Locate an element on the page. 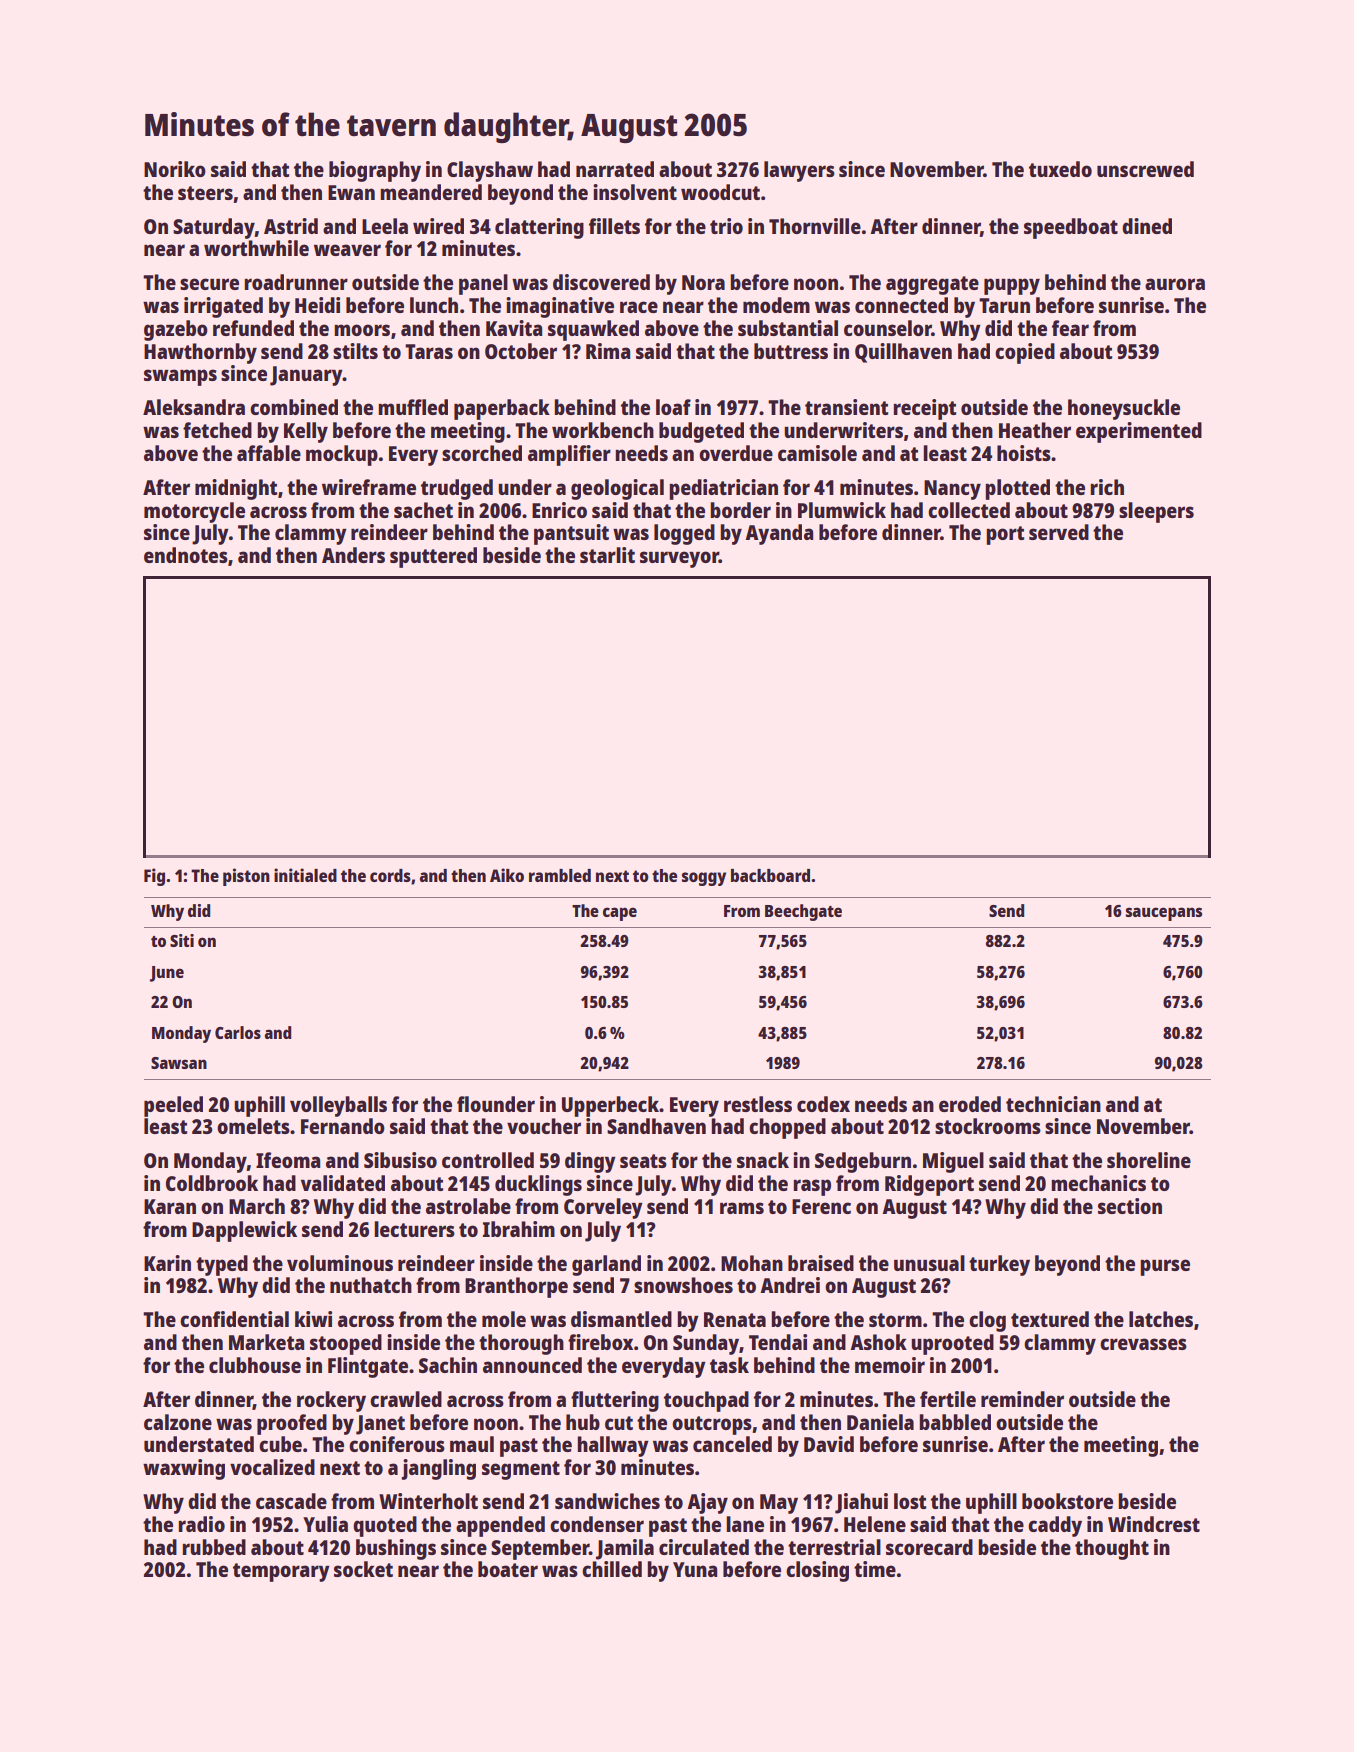 This image has width=1354, height=1752. aurora is located at coordinates (1175, 284).
